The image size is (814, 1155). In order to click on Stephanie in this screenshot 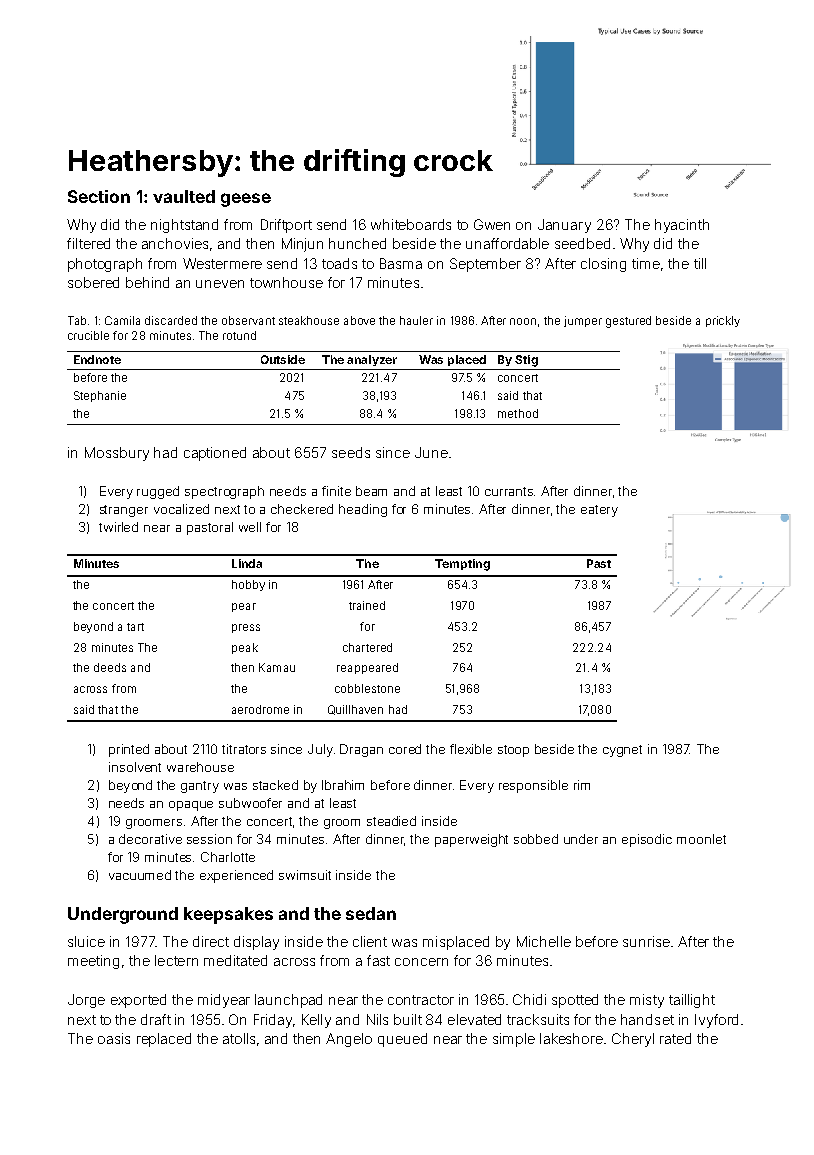, I will do `click(100, 396)`.
